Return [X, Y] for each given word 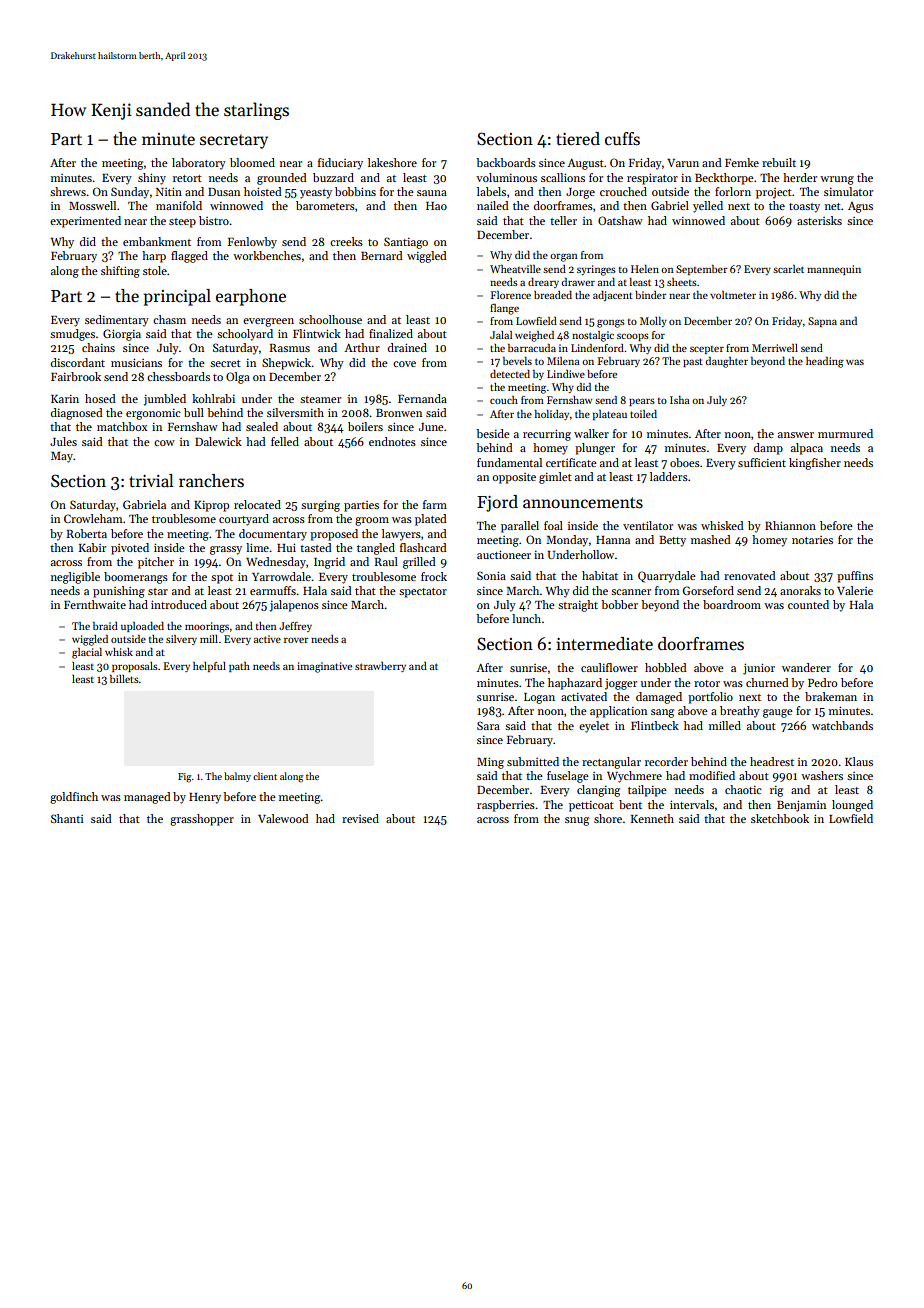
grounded [282, 179]
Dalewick [218, 441]
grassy [226, 550]
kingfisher [815, 464]
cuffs [622, 139]
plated [431, 520]
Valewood [283, 818]
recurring [547, 435]
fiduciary [340, 164]
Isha [680, 400]
